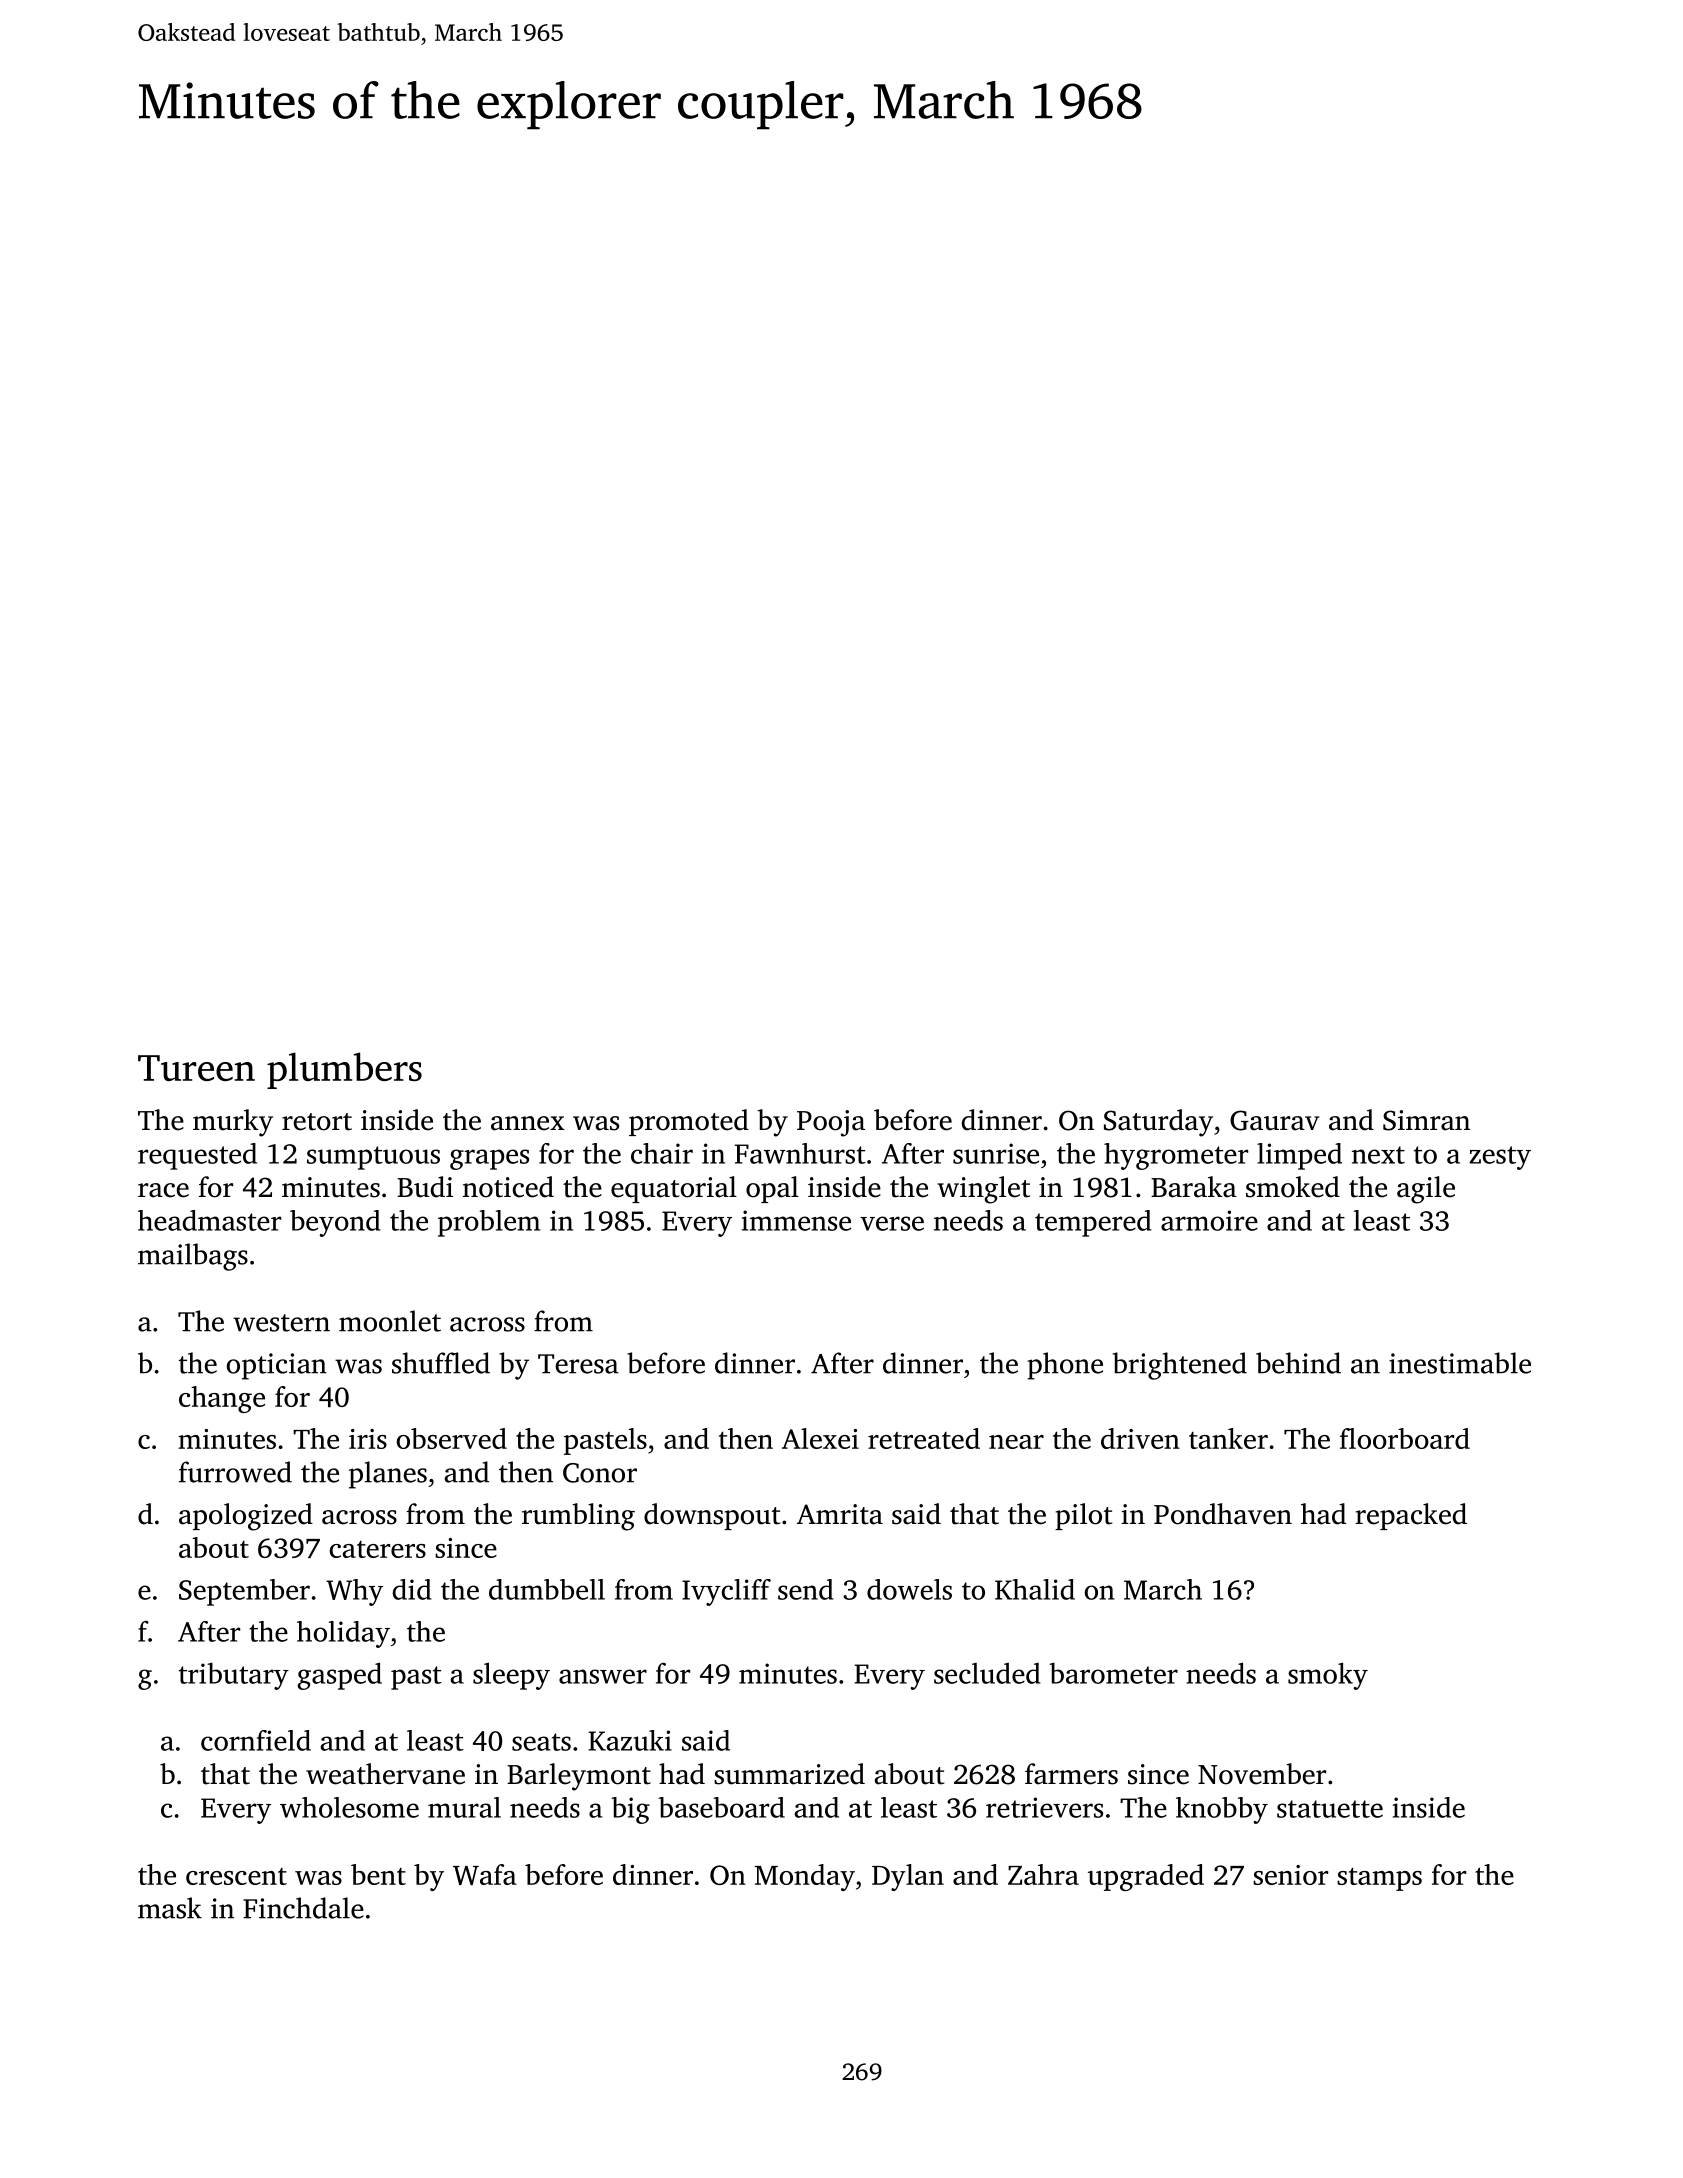 This page has width=1683, height=2178. What do you see at coordinates (1426, 1120) in the page?
I see `Simran` at bounding box center [1426, 1120].
